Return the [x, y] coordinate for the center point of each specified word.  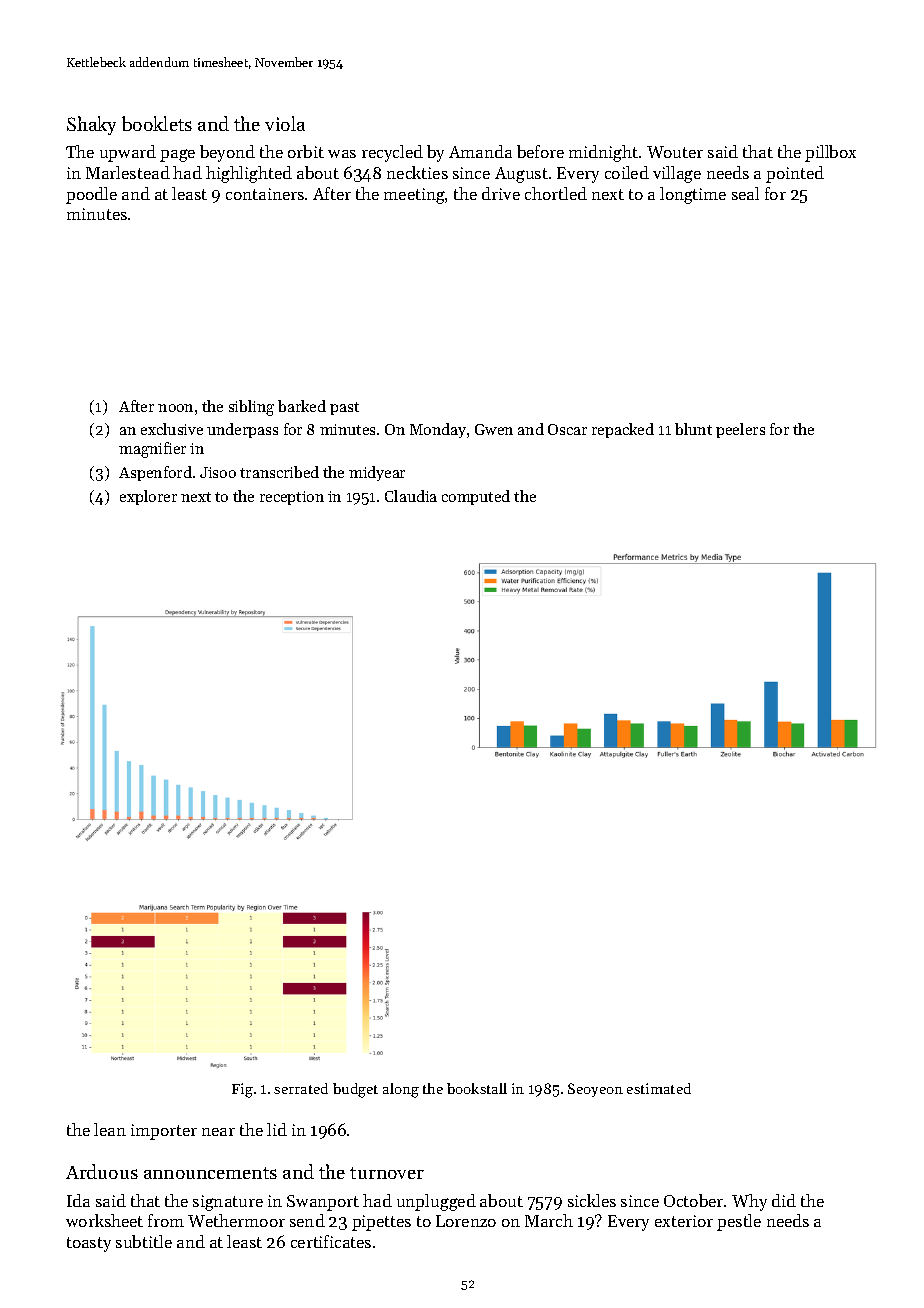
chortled [556, 193]
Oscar [567, 429]
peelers [740, 430]
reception [292, 498]
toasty [89, 1244]
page [177, 155]
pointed [795, 174]
